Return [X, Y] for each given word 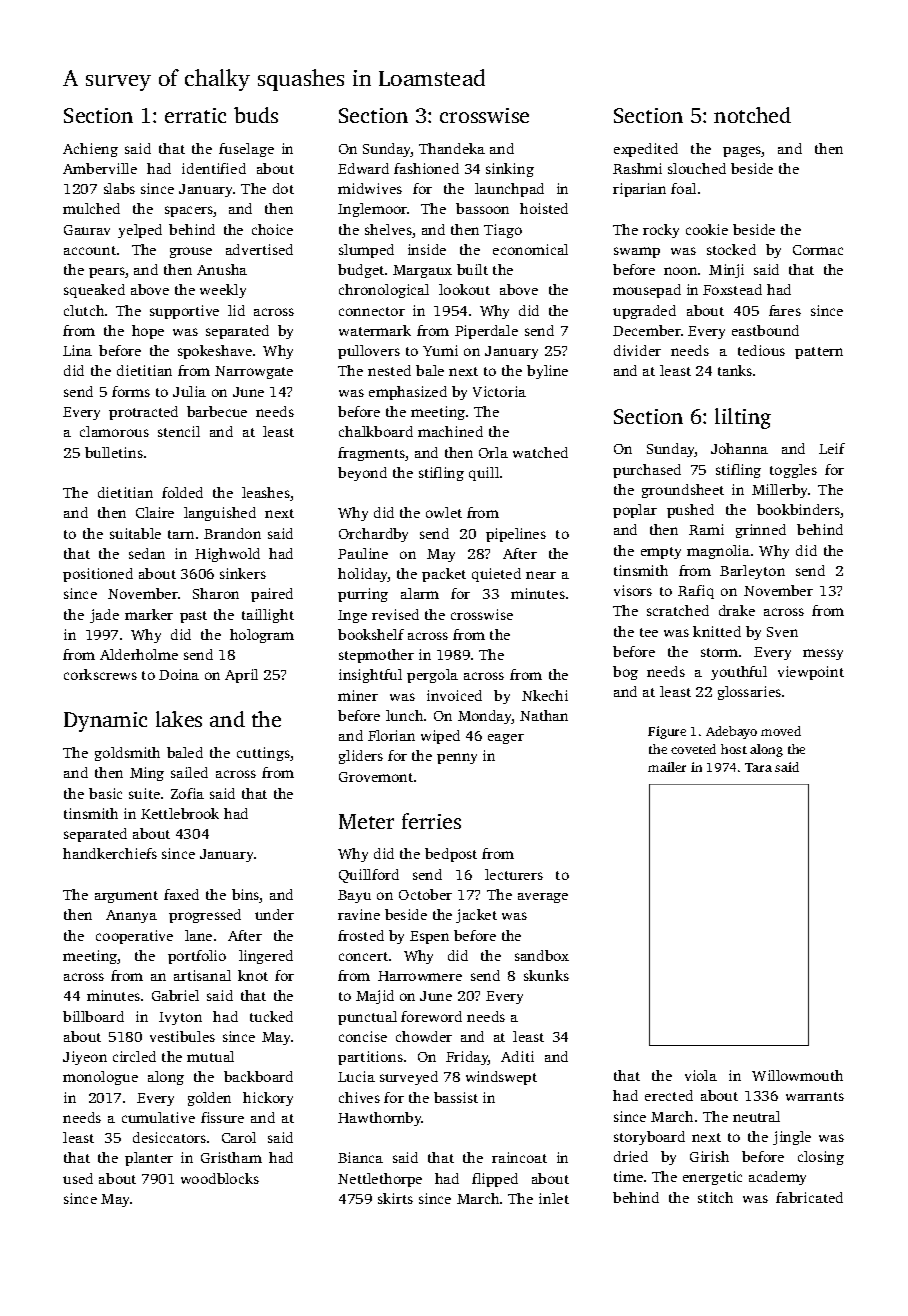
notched [752, 115]
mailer [667, 767]
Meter [366, 821]
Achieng [90, 150]
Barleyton [752, 572]
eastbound [765, 330]
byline [547, 372]
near [541, 575]
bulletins [114, 452]
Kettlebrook [180, 813]
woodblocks [220, 1178]
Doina [179, 674]
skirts [395, 1198]
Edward [363, 168]
